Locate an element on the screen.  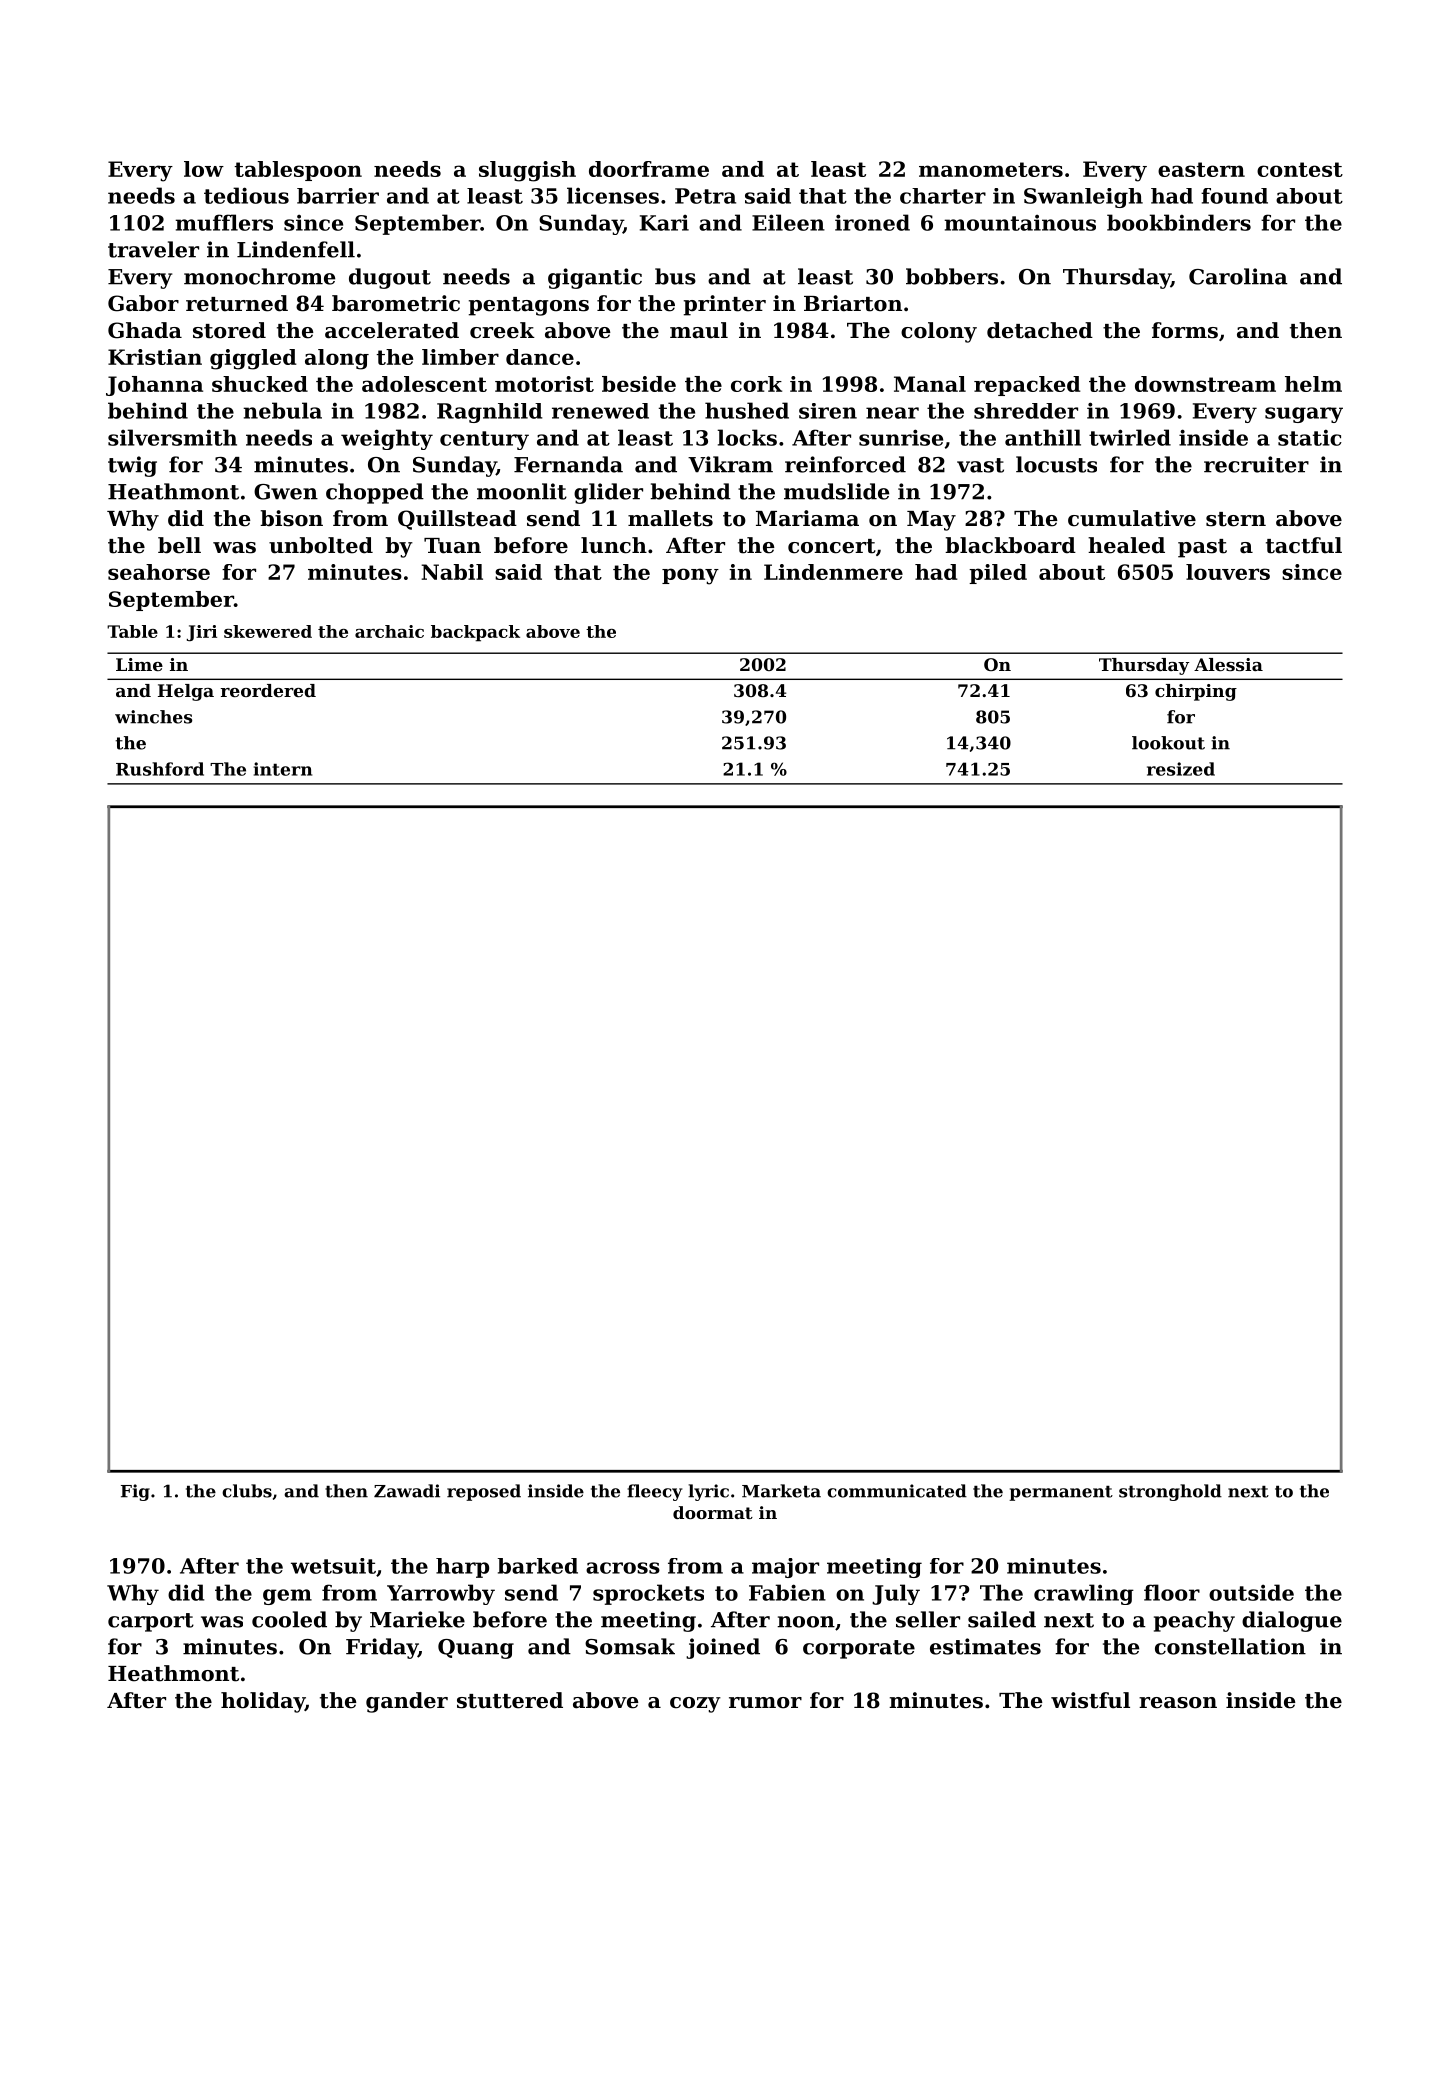
carport is located at coordinates (151, 1622).
